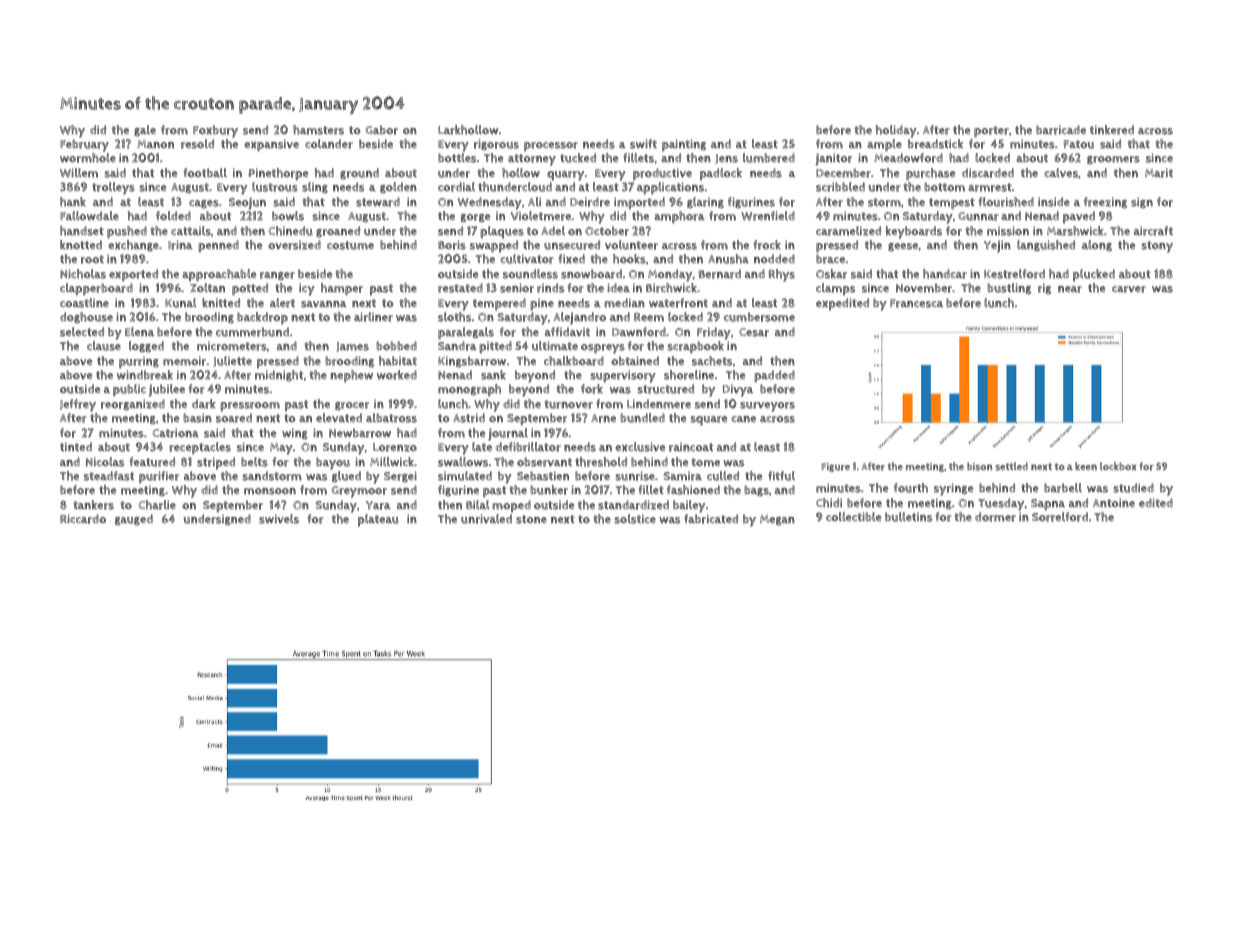 This image has height=952, width=1233. What do you see at coordinates (767, 245) in the image?
I see `frock` at bounding box center [767, 245].
